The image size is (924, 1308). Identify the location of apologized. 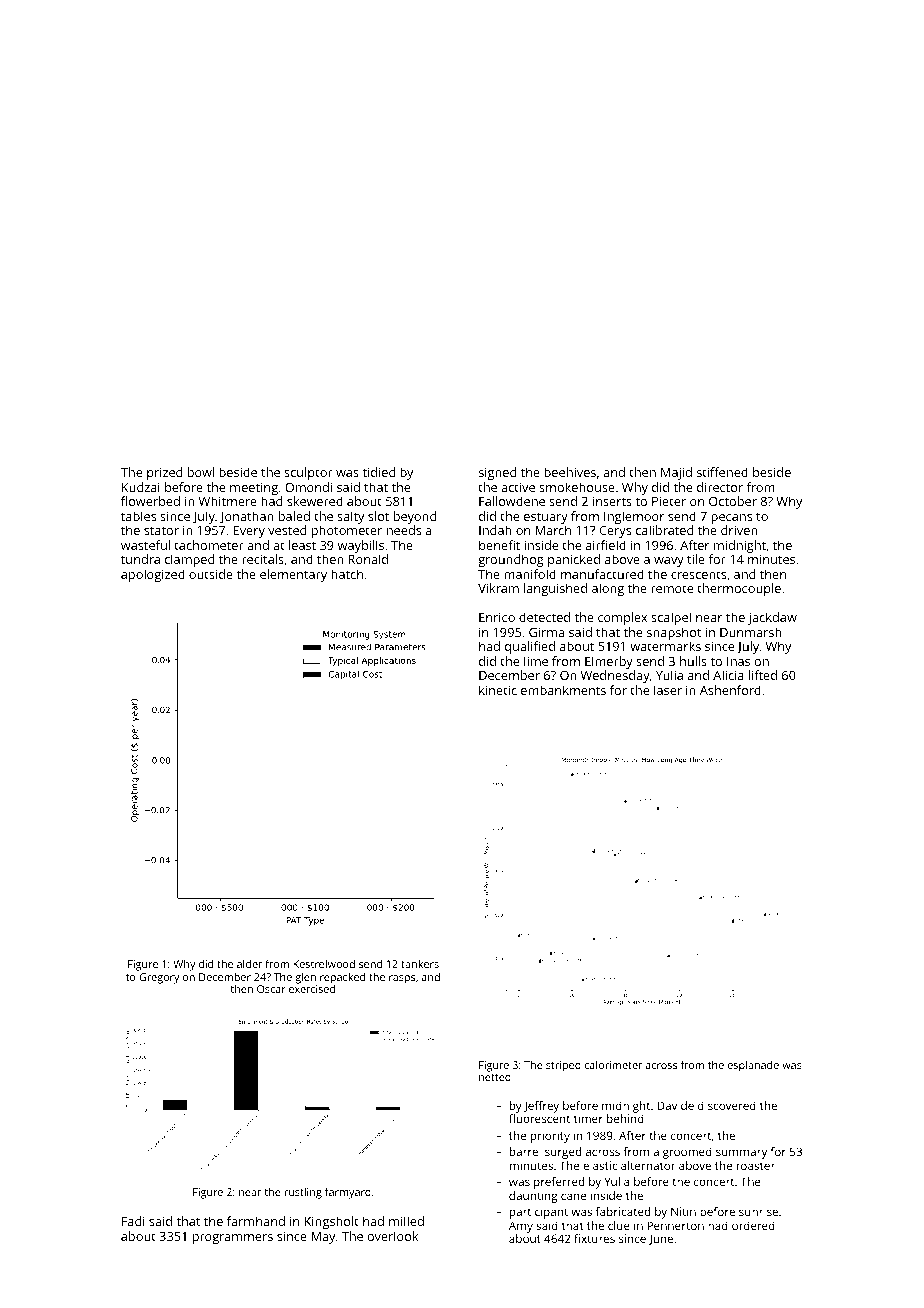
(153, 575).
